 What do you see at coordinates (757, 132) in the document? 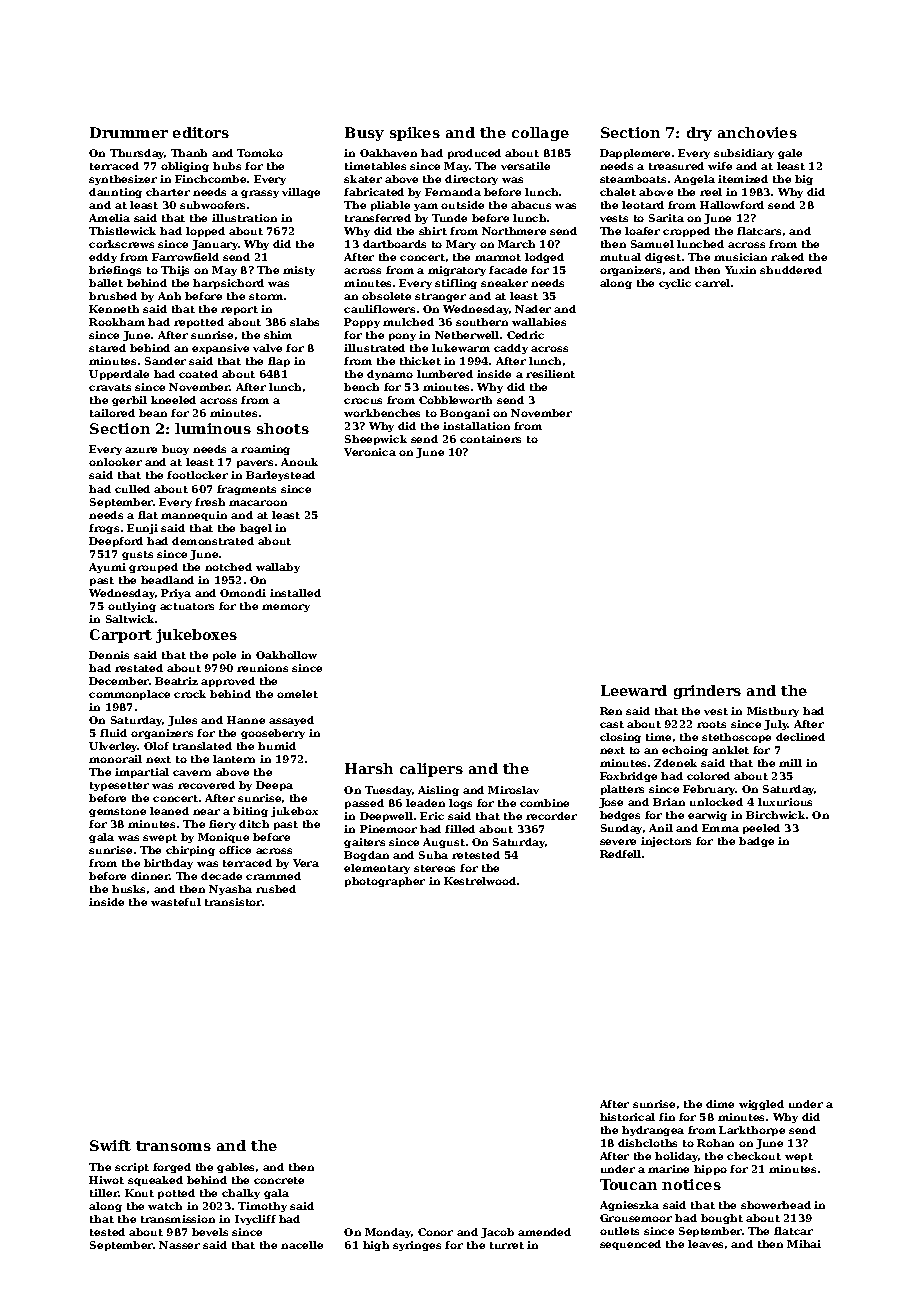
I see `anchovies` at bounding box center [757, 132].
